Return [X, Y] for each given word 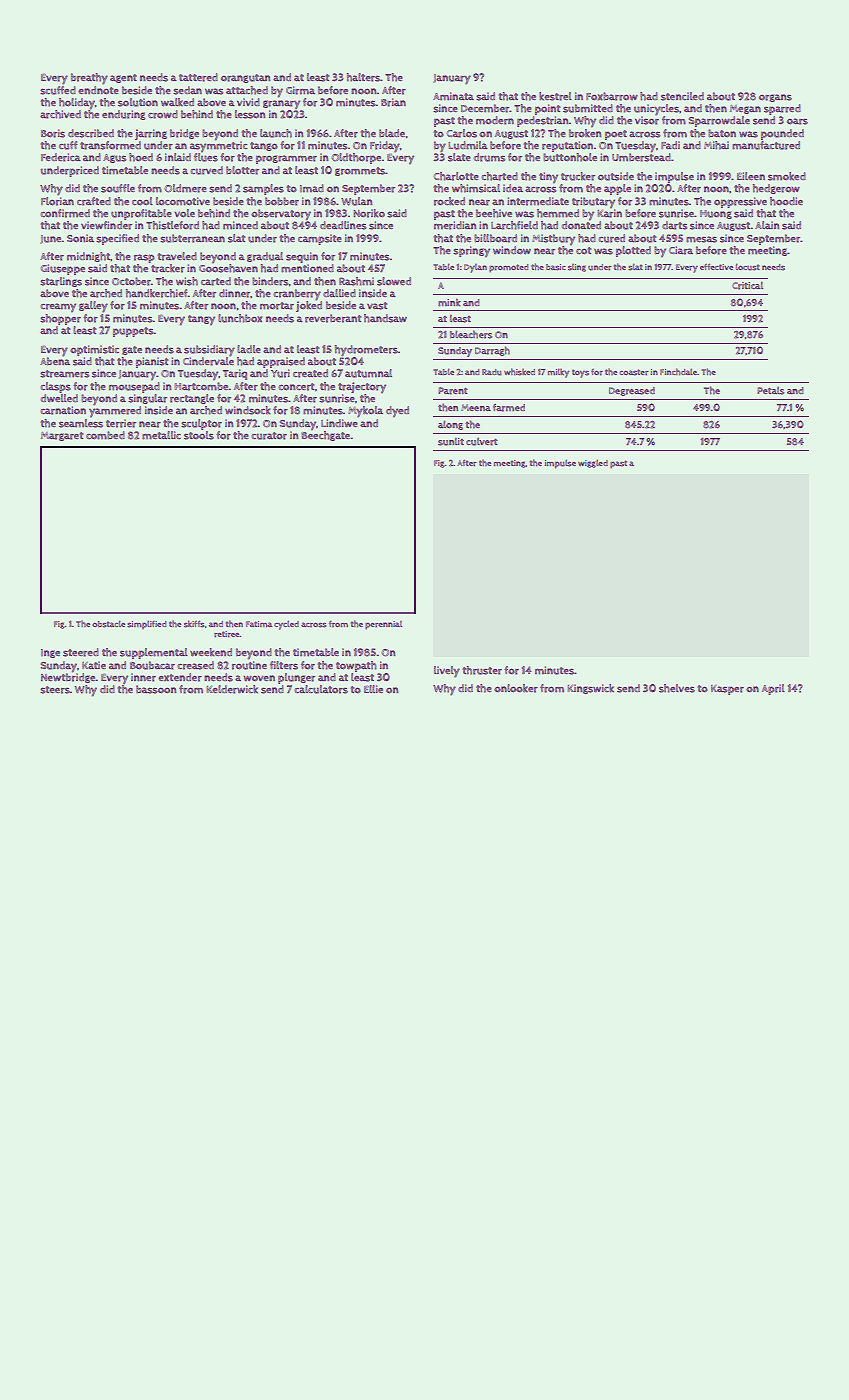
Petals [770, 391]
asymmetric [219, 147]
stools [199, 435]
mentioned [307, 268]
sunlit [451, 442]
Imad [312, 188]
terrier [121, 423]
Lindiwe [339, 423]
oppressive [740, 202]
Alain [767, 225]
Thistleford [172, 225]
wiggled [593, 463]
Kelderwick [232, 689]
